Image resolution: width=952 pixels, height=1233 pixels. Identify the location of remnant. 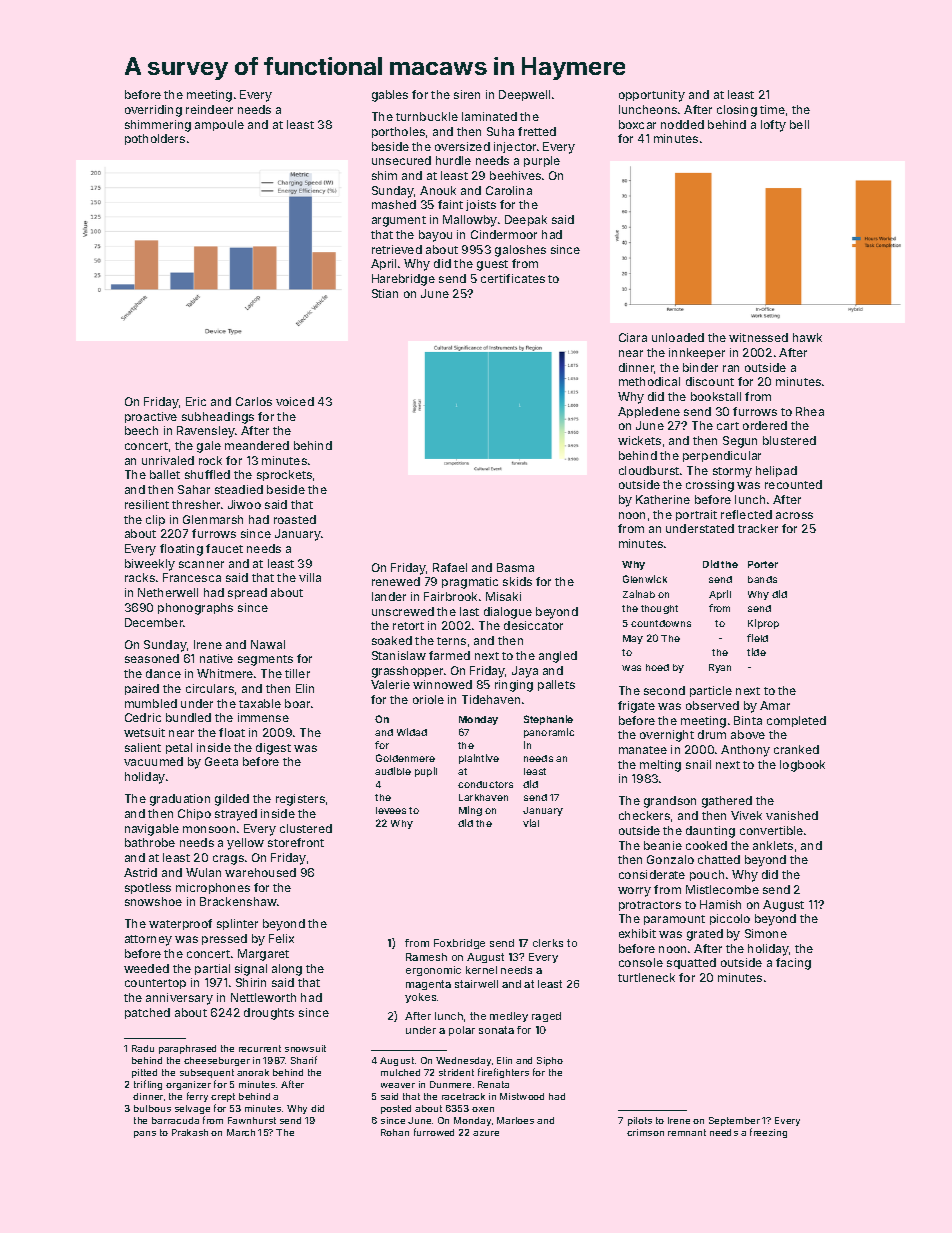
(687, 1132).
